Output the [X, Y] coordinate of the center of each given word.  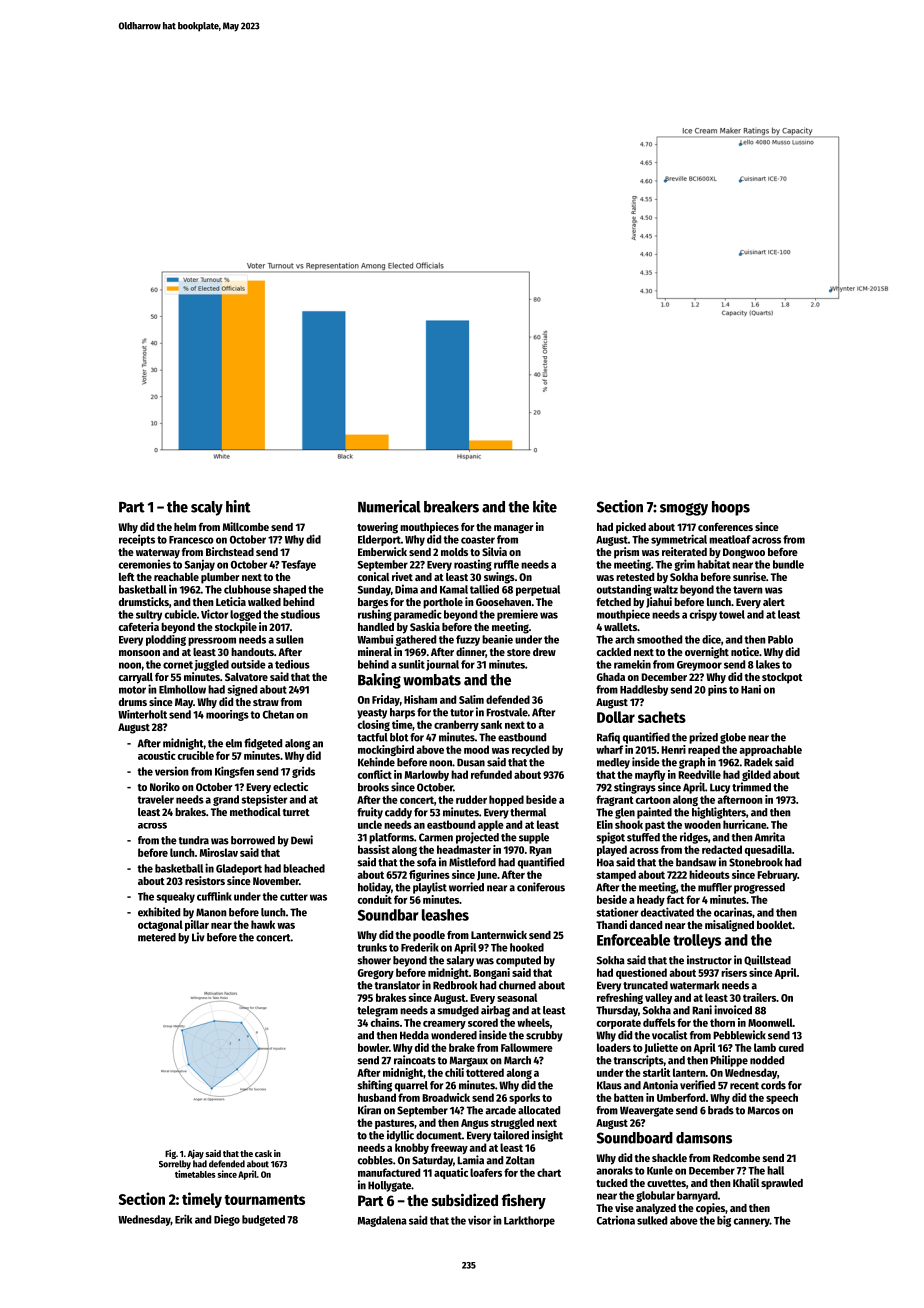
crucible [196, 755]
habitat [713, 564]
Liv [198, 937]
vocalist [670, 1035]
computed [518, 961]
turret [296, 812]
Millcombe [246, 526]
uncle [370, 824]
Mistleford [472, 862]
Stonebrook [756, 862]
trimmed [751, 787]
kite [545, 506]
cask [263, 1153]
